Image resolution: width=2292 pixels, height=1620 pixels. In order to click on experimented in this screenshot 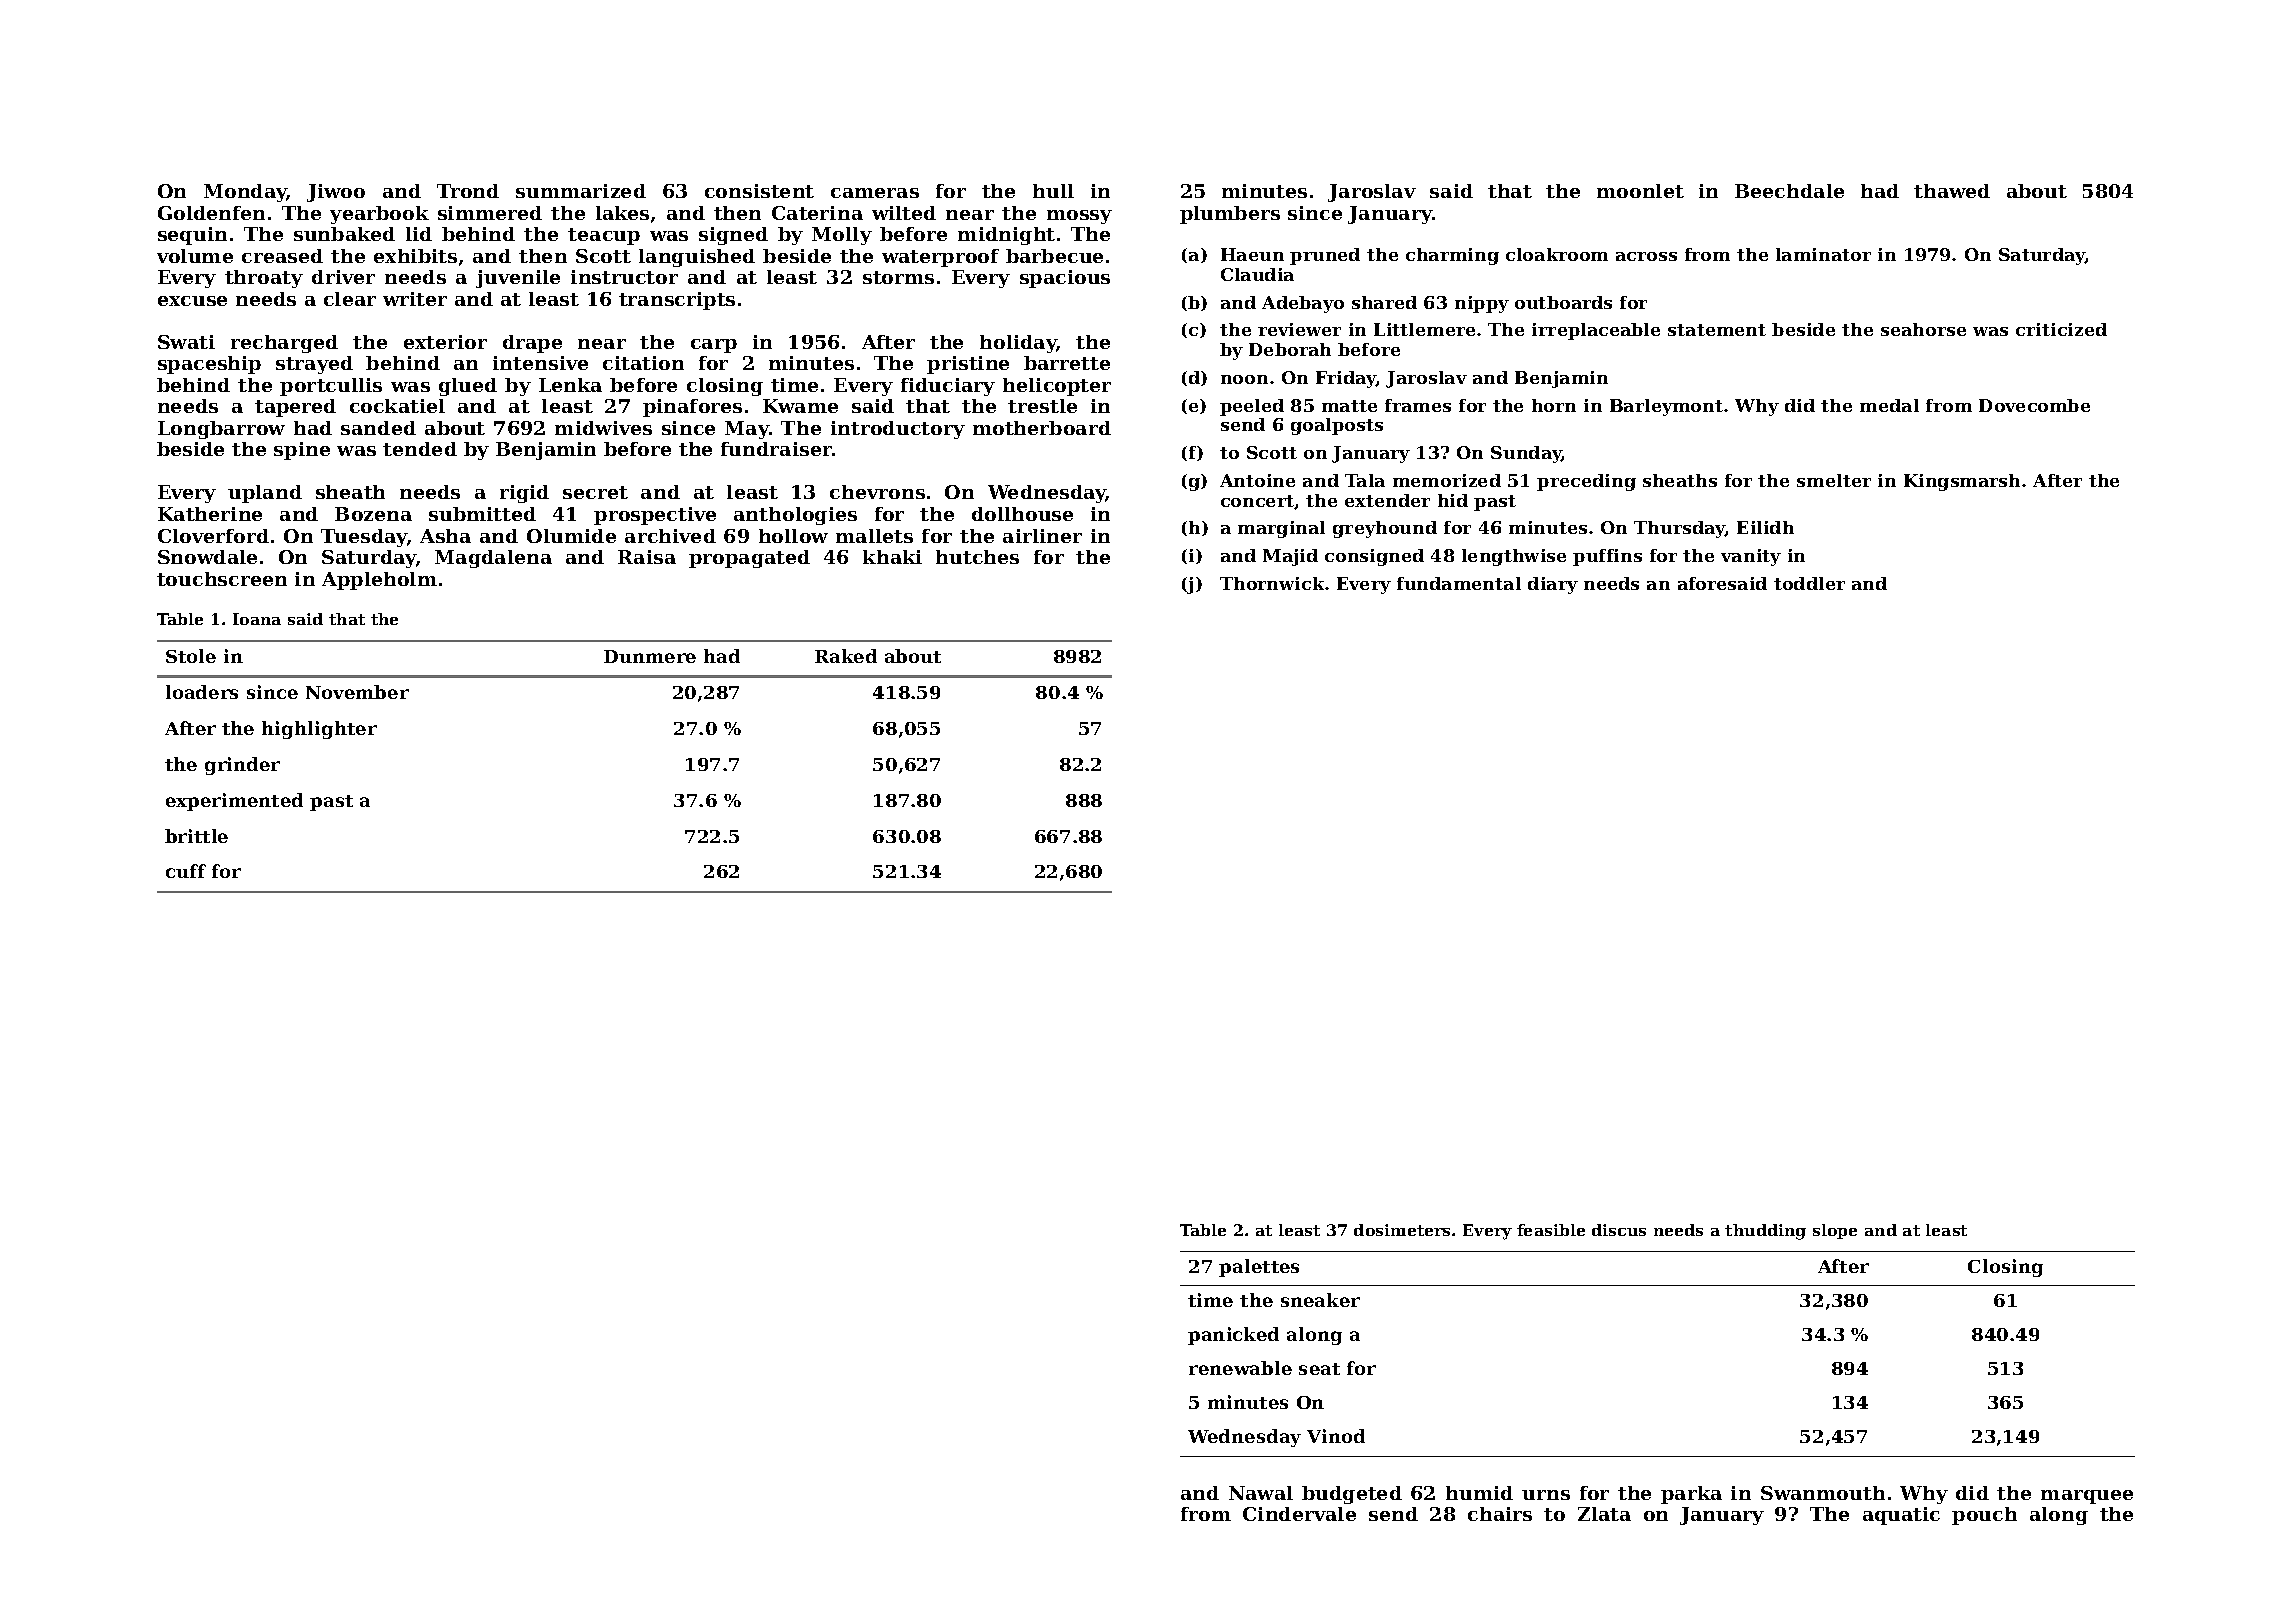, I will do `click(234, 802)`.
